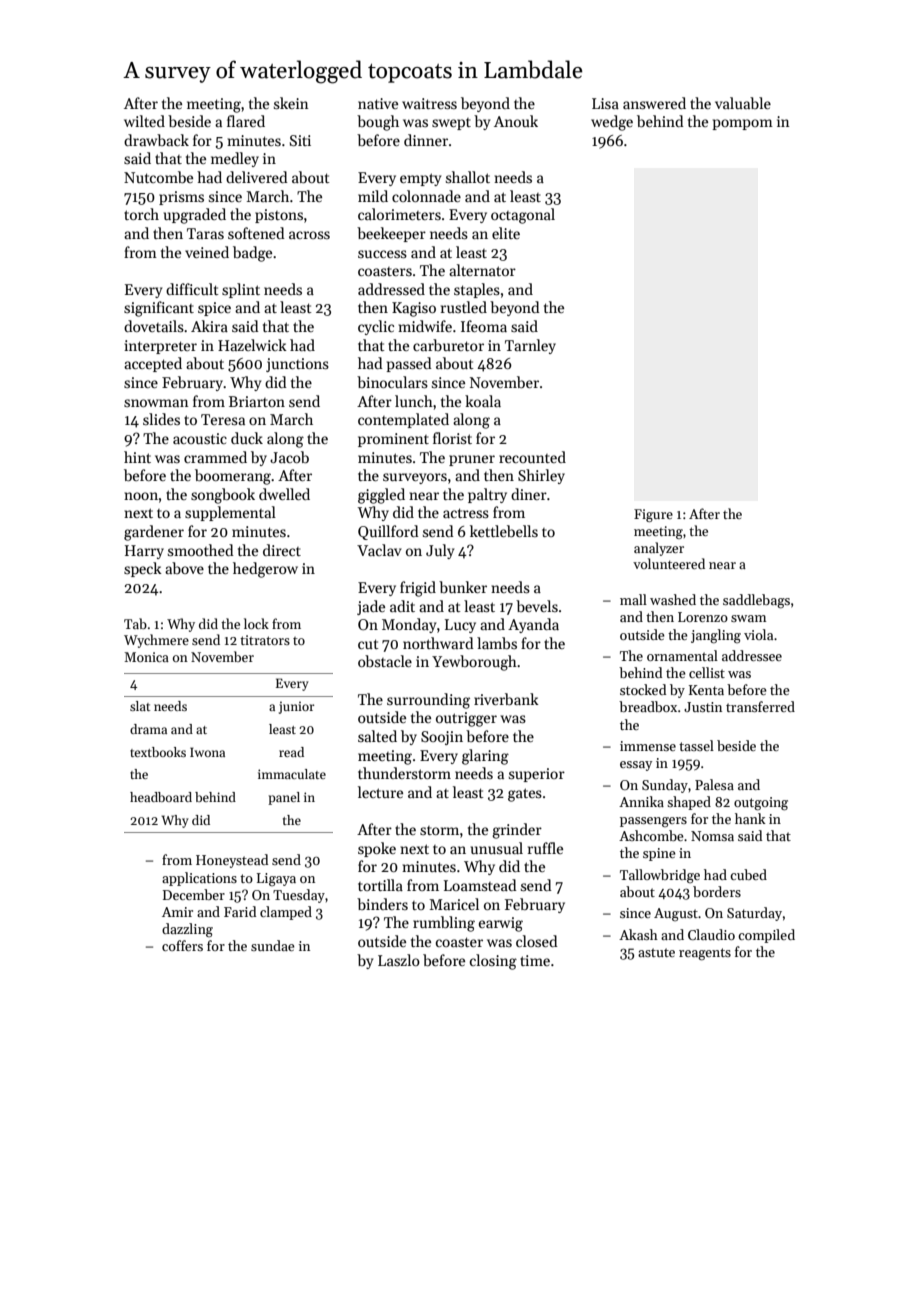 Image resolution: width=924 pixels, height=1308 pixels. Describe the element at coordinates (483, 401) in the screenshot. I see `koala` at that location.
